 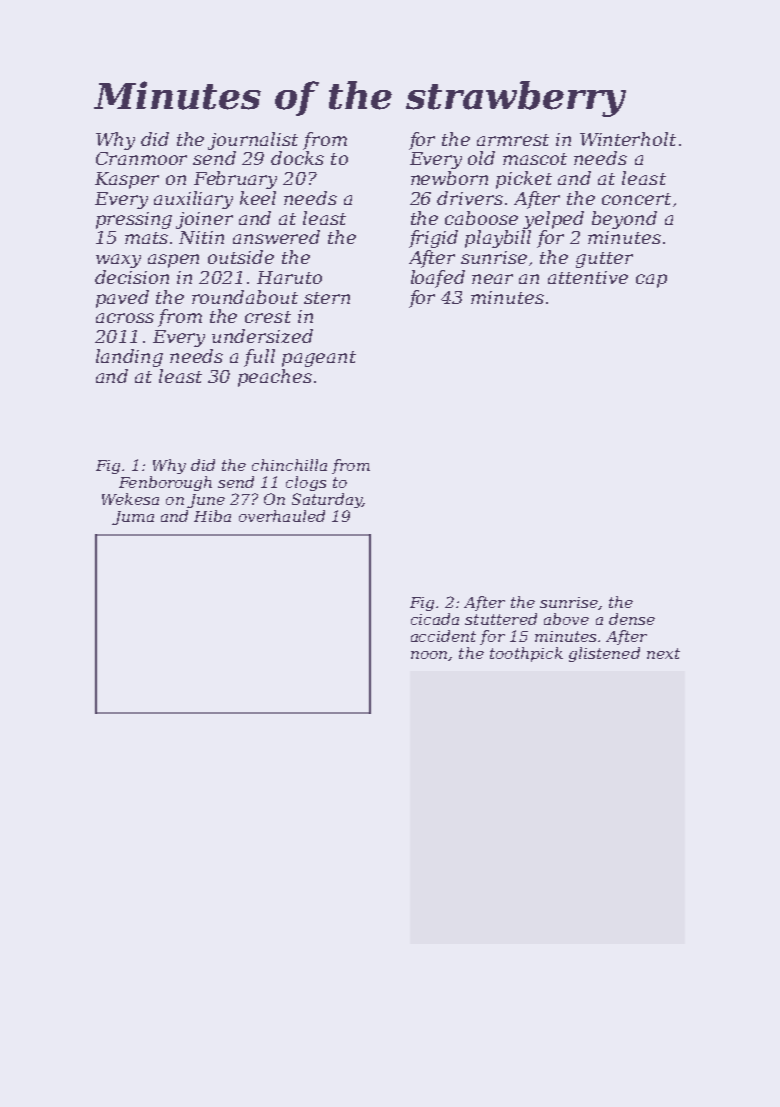 What do you see at coordinates (632, 619) in the page?
I see `dense` at bounding box center [632, 619].
